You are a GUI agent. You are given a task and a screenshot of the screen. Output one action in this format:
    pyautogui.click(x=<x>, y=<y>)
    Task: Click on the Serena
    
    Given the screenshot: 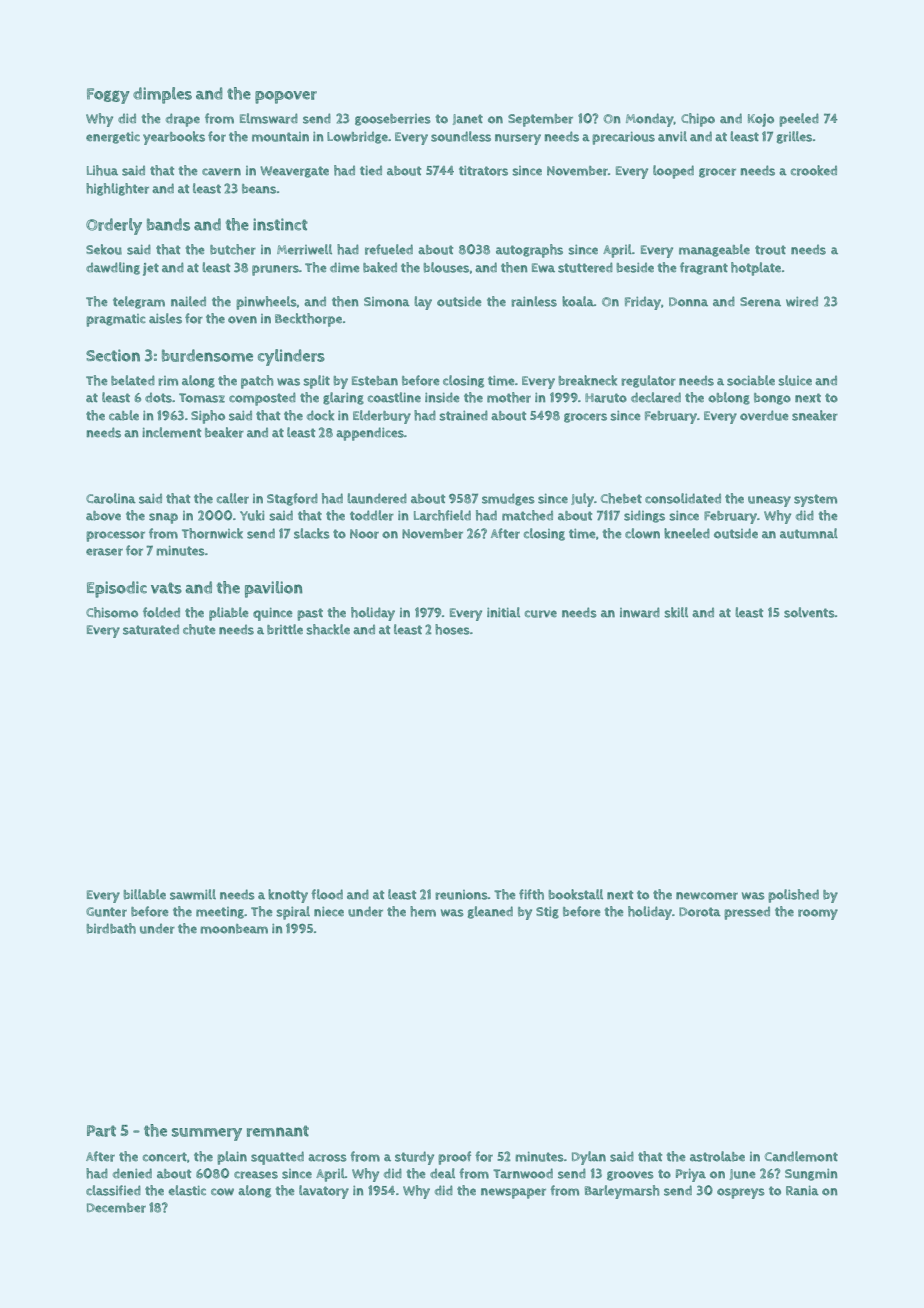 What is the action you would take?
    pyautogui.click(x=760, y=302)
